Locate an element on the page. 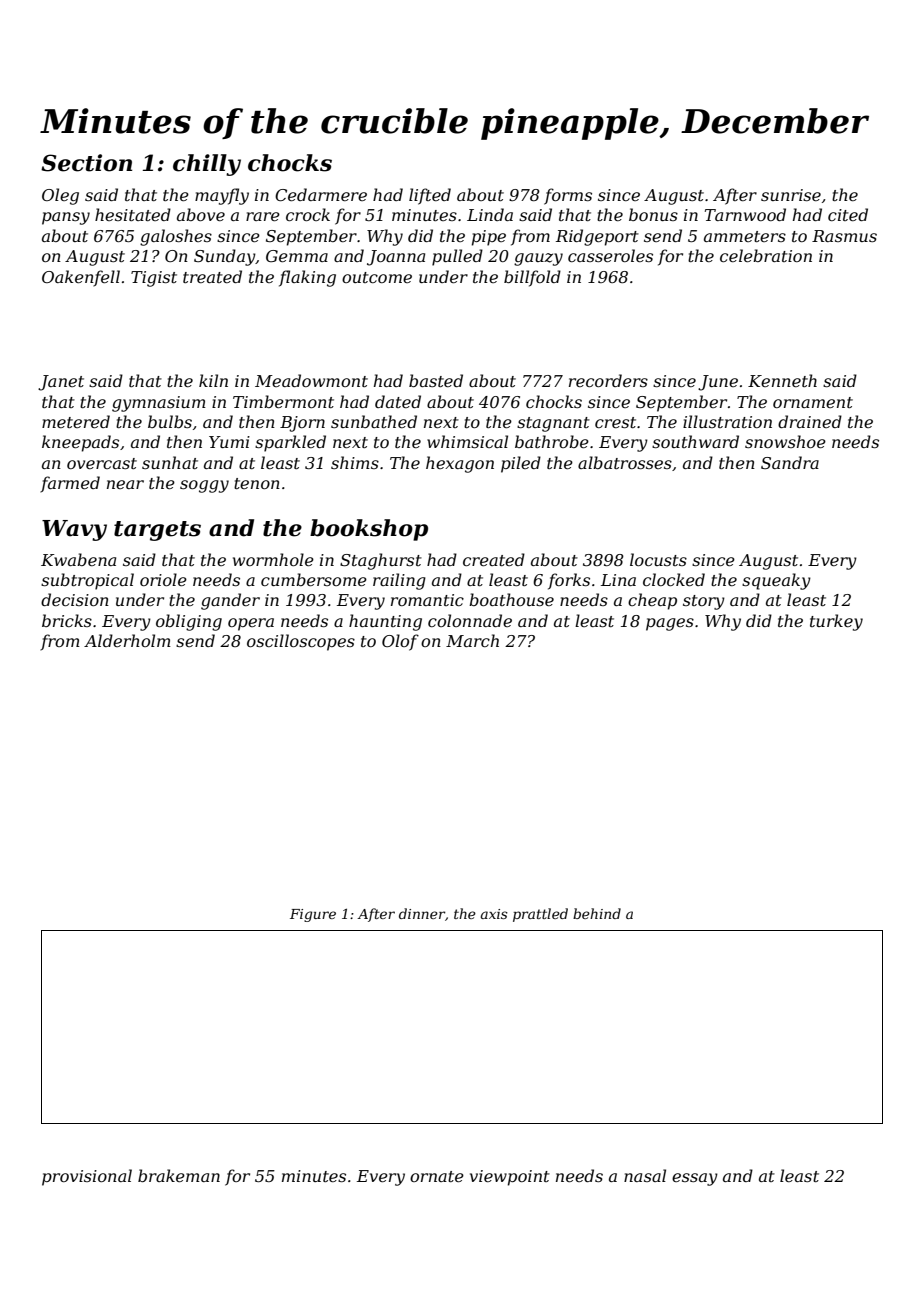 The width and height of the image is (924, 1308). kiln is located at coordinates (213, 380).
